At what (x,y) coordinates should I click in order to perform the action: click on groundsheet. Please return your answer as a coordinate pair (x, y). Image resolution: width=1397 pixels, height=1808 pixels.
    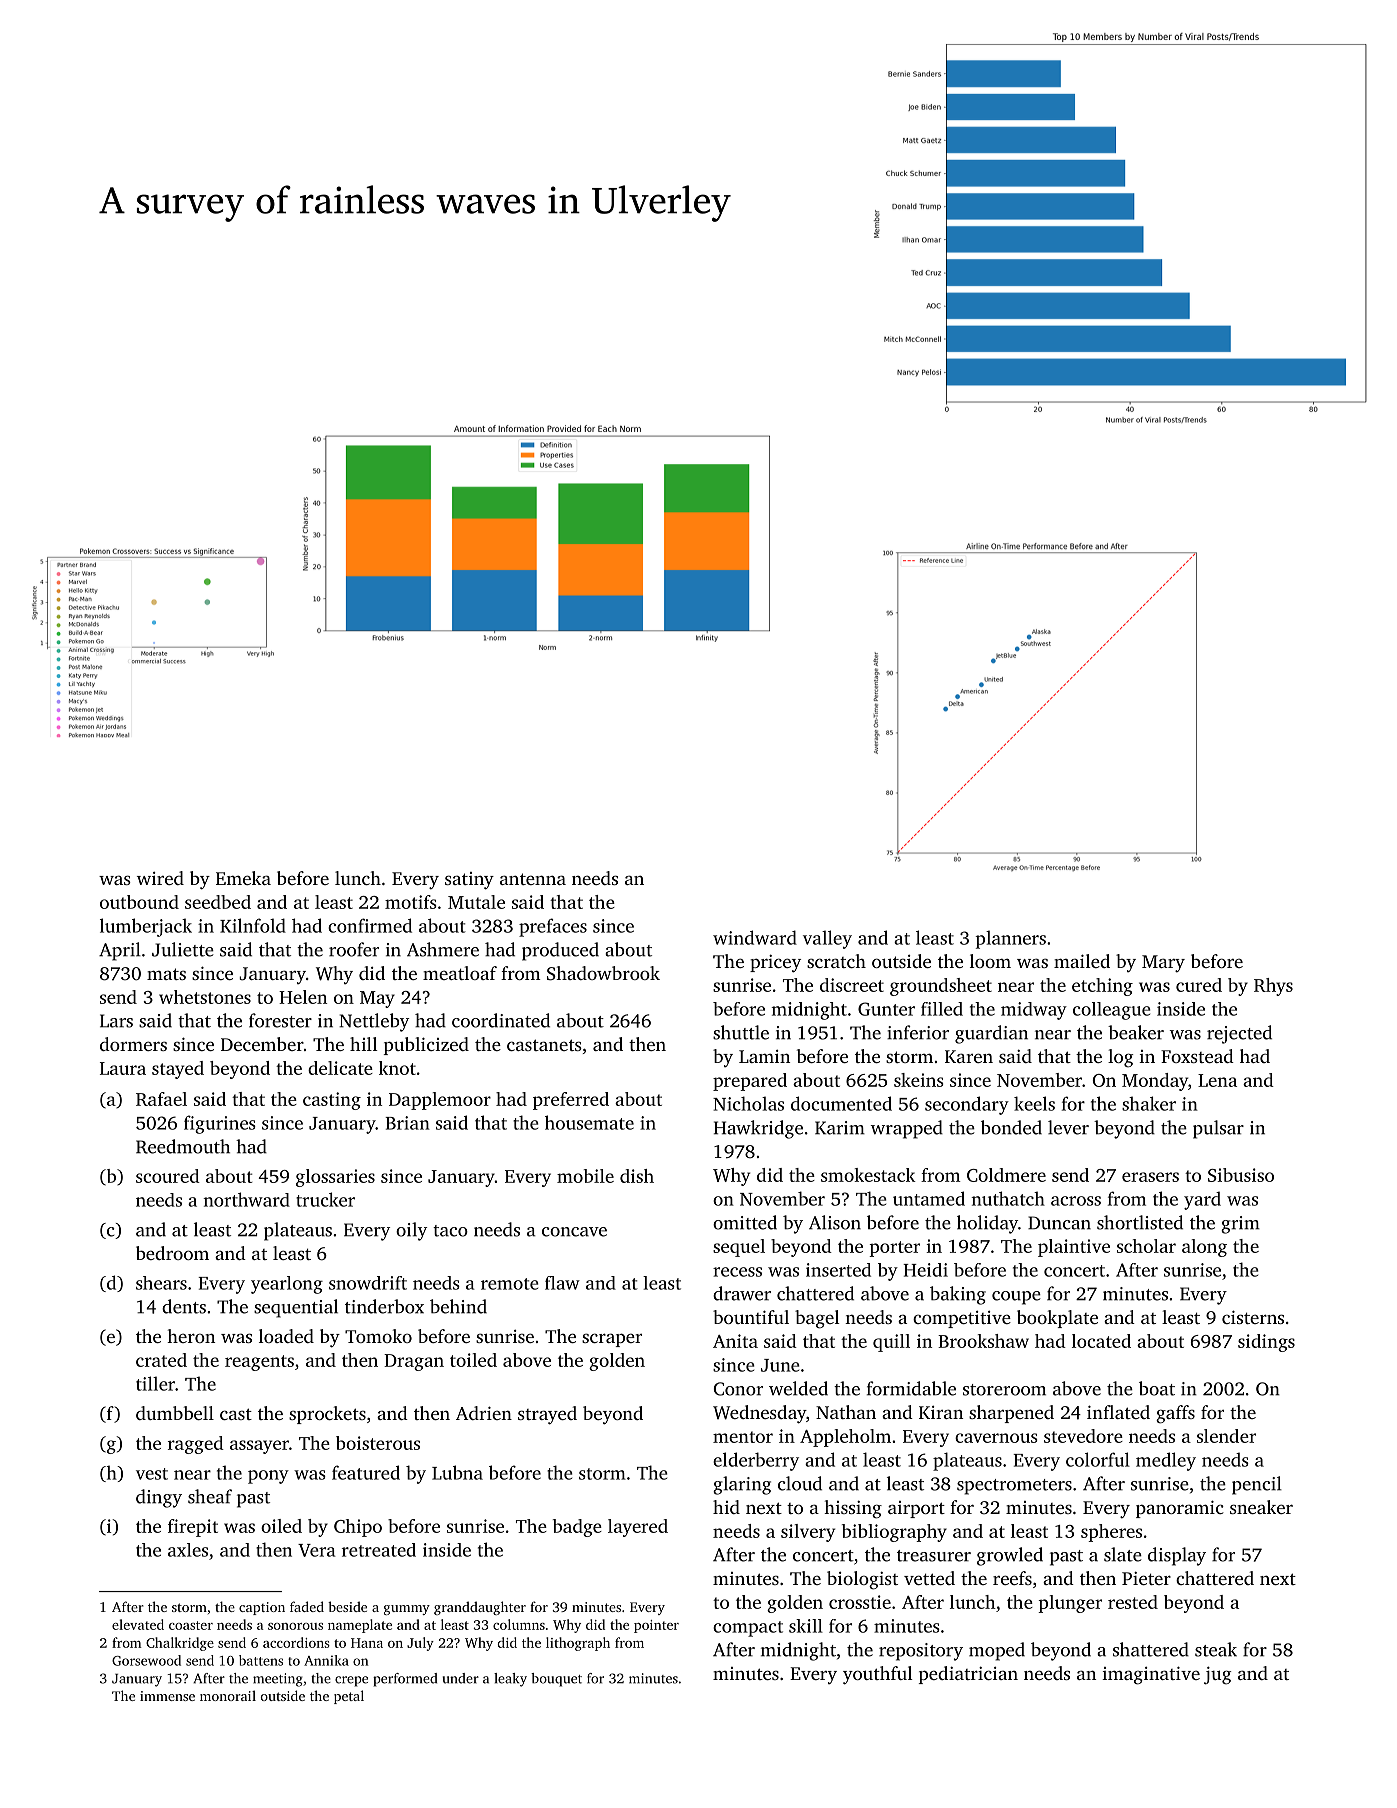
    Looking at the image, I should click on (941, 987).
